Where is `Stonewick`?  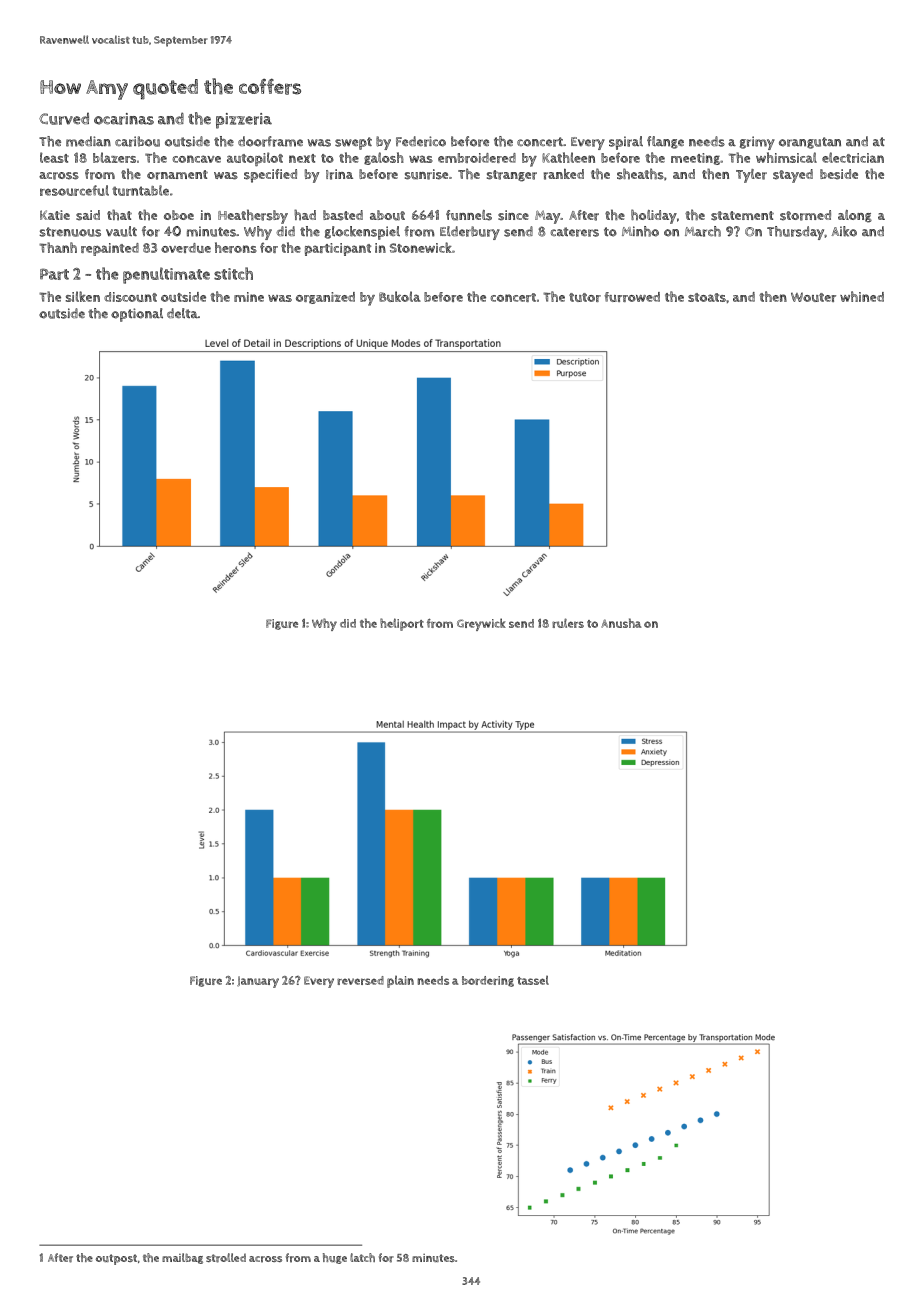
Stonewick is located at coordinates (421, 247).
